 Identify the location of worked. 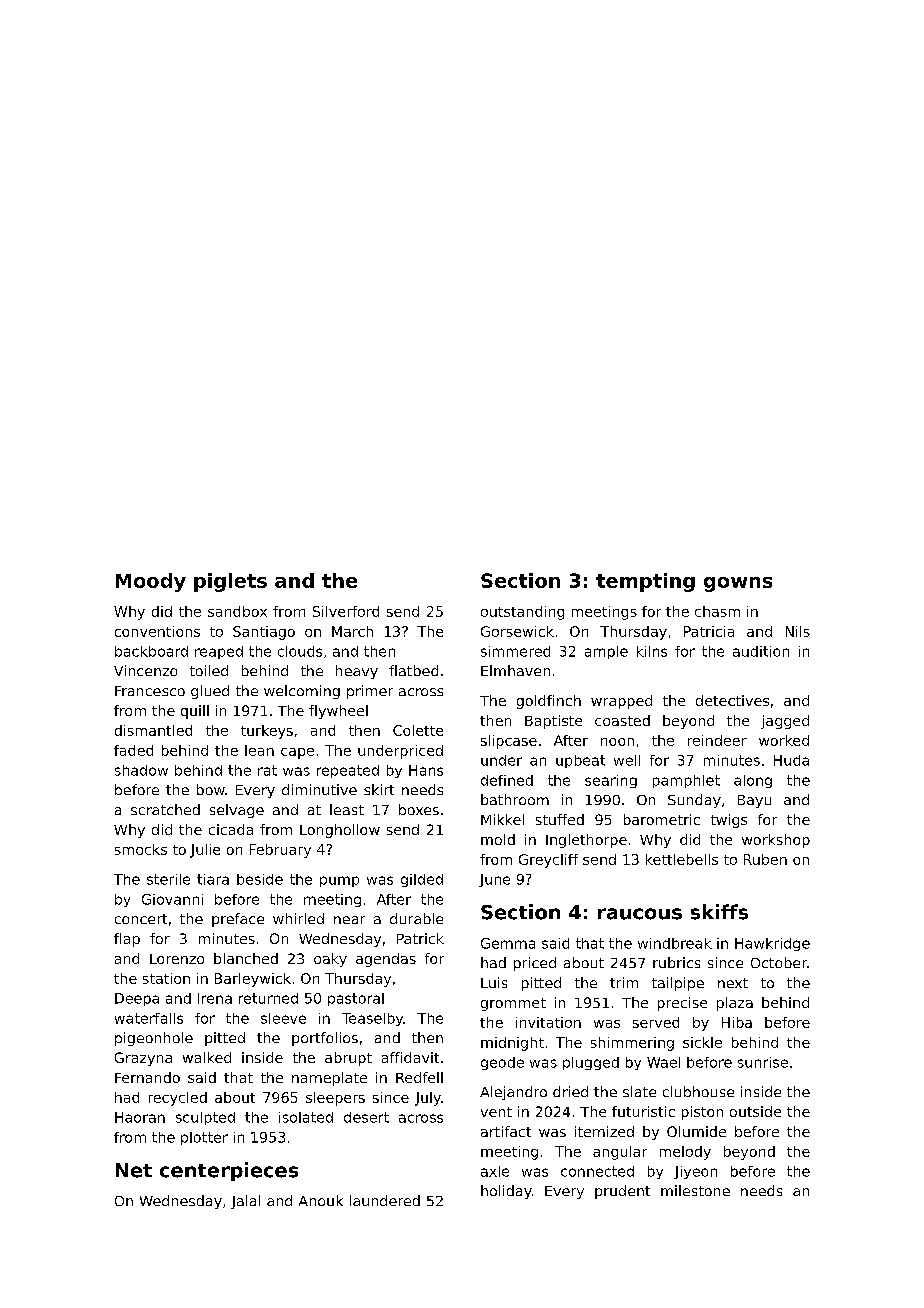
(784, 740).
